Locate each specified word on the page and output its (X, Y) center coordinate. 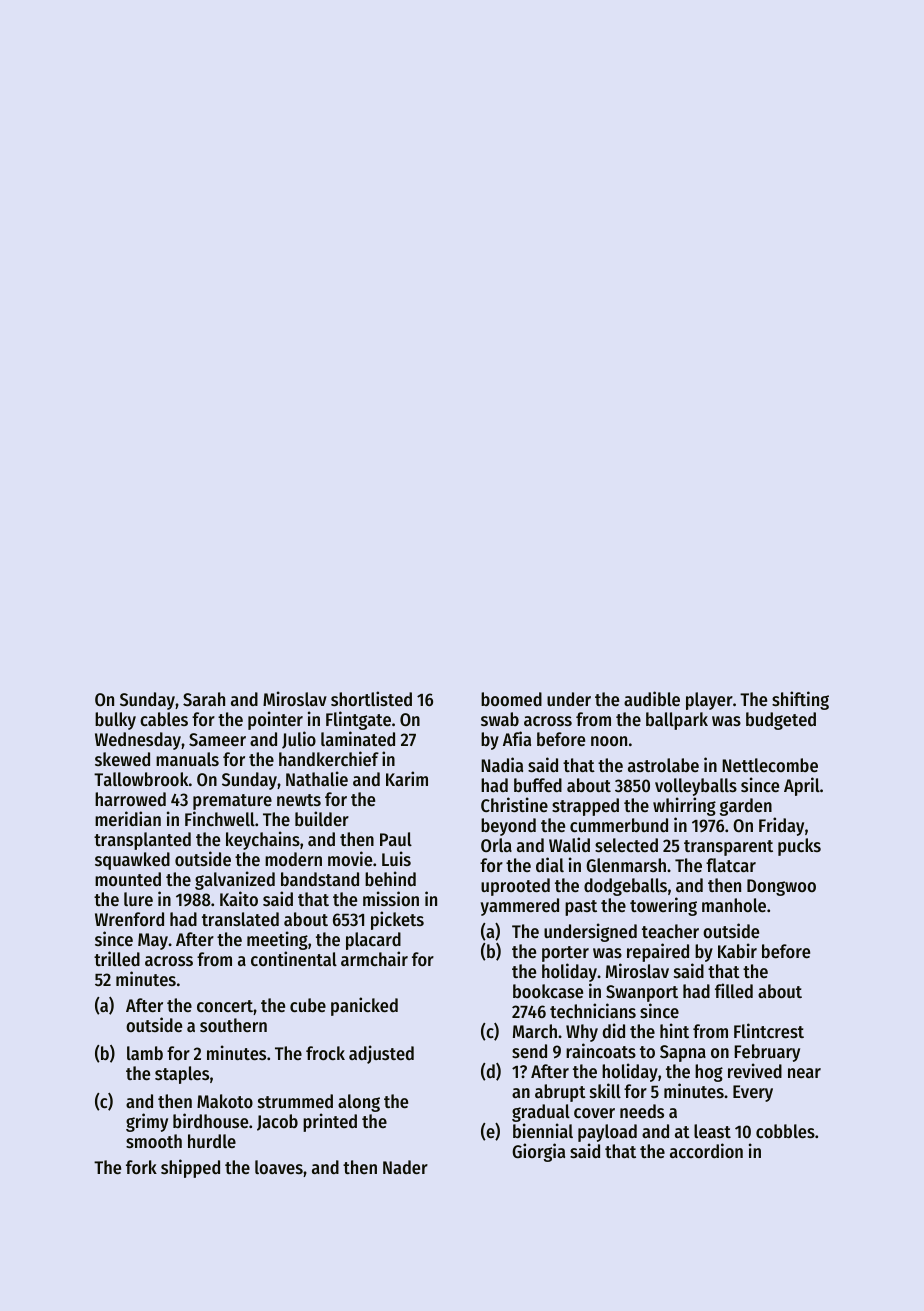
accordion (706, 1150)
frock (325, 1053)
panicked (364, 1006)
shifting (800, 700)
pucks (799, 847)
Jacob (277, 1122)
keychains (263, 840)
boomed (511, 699)
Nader (405, 1167)
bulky (115, 721)
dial (550, 864)
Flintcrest (769, 1030)
